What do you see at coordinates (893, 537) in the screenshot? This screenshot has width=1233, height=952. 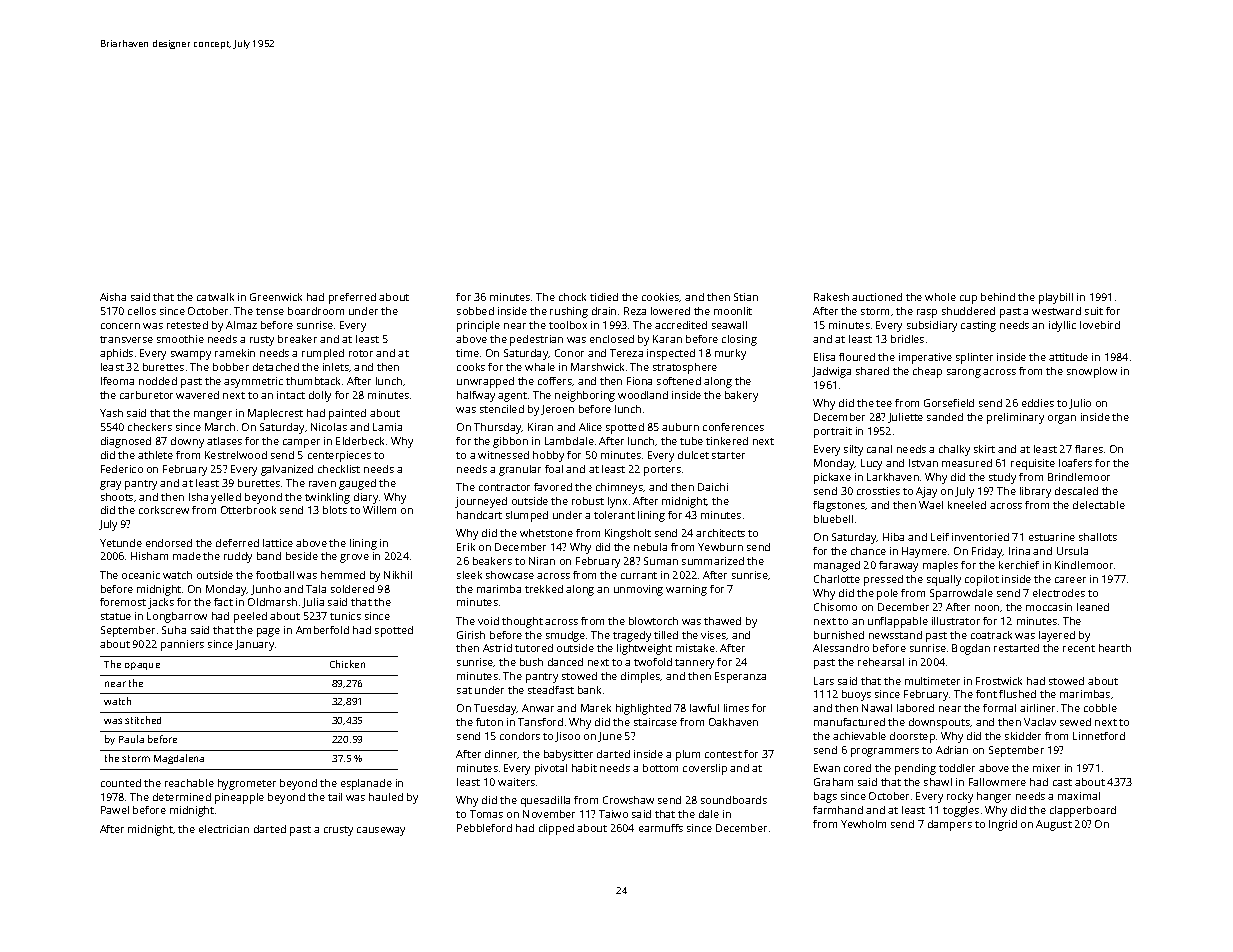 I see `Hiba` at bounding box center [893, 537].
